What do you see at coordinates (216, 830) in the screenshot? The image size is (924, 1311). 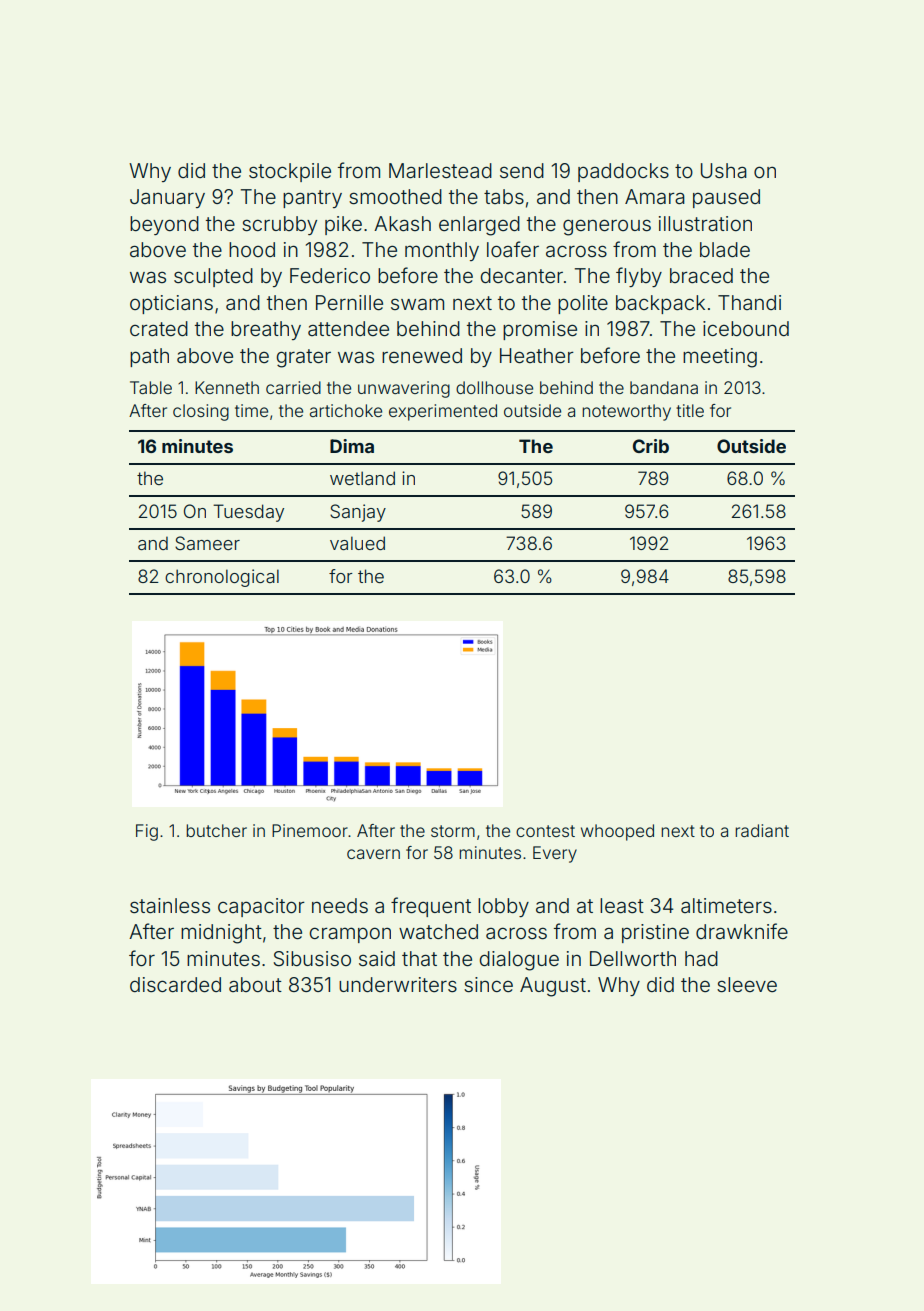 I see `butcher` at bounding box center [216, 830].
